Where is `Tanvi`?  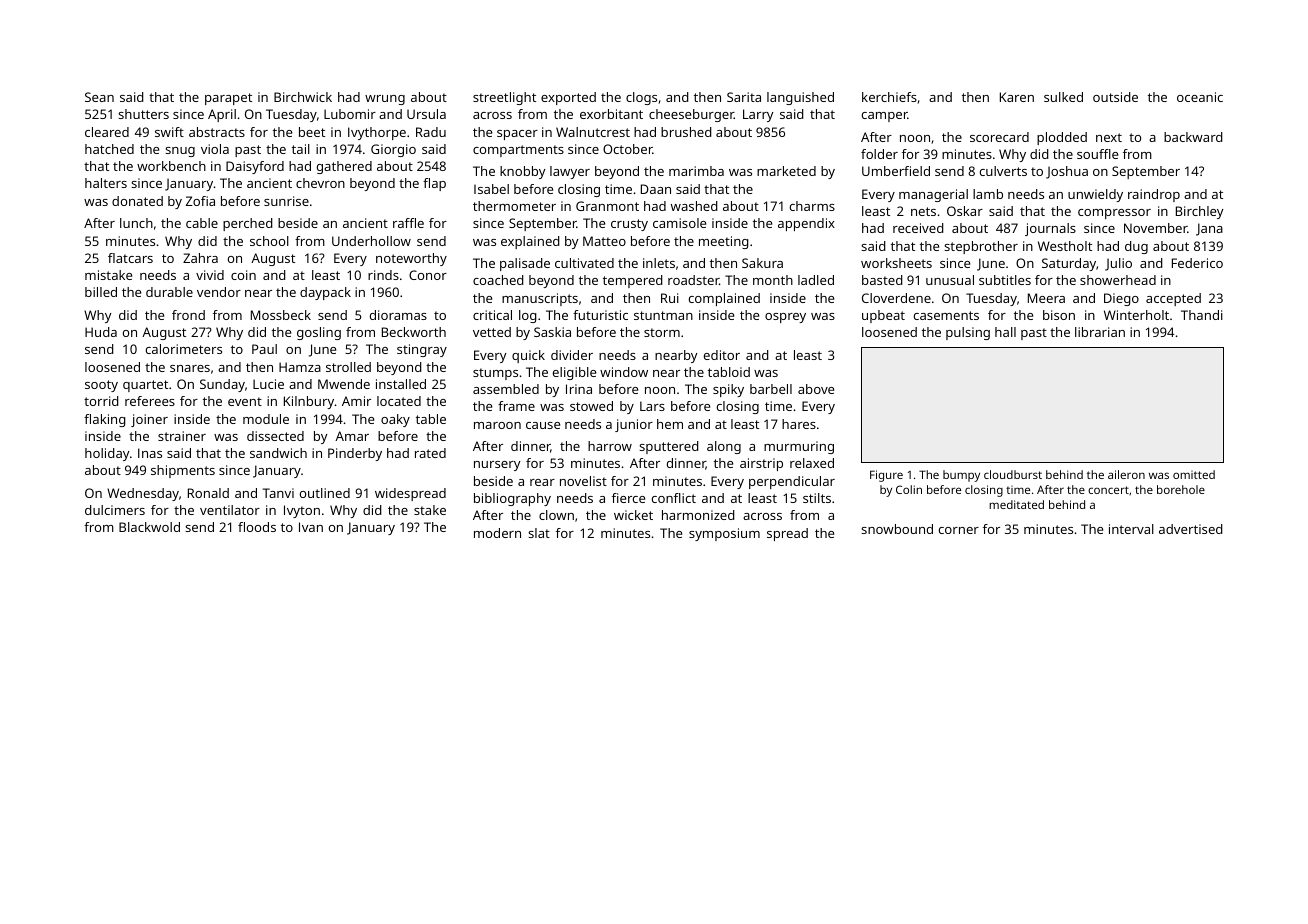
Tanvi is located at coordinates (278, 493).
